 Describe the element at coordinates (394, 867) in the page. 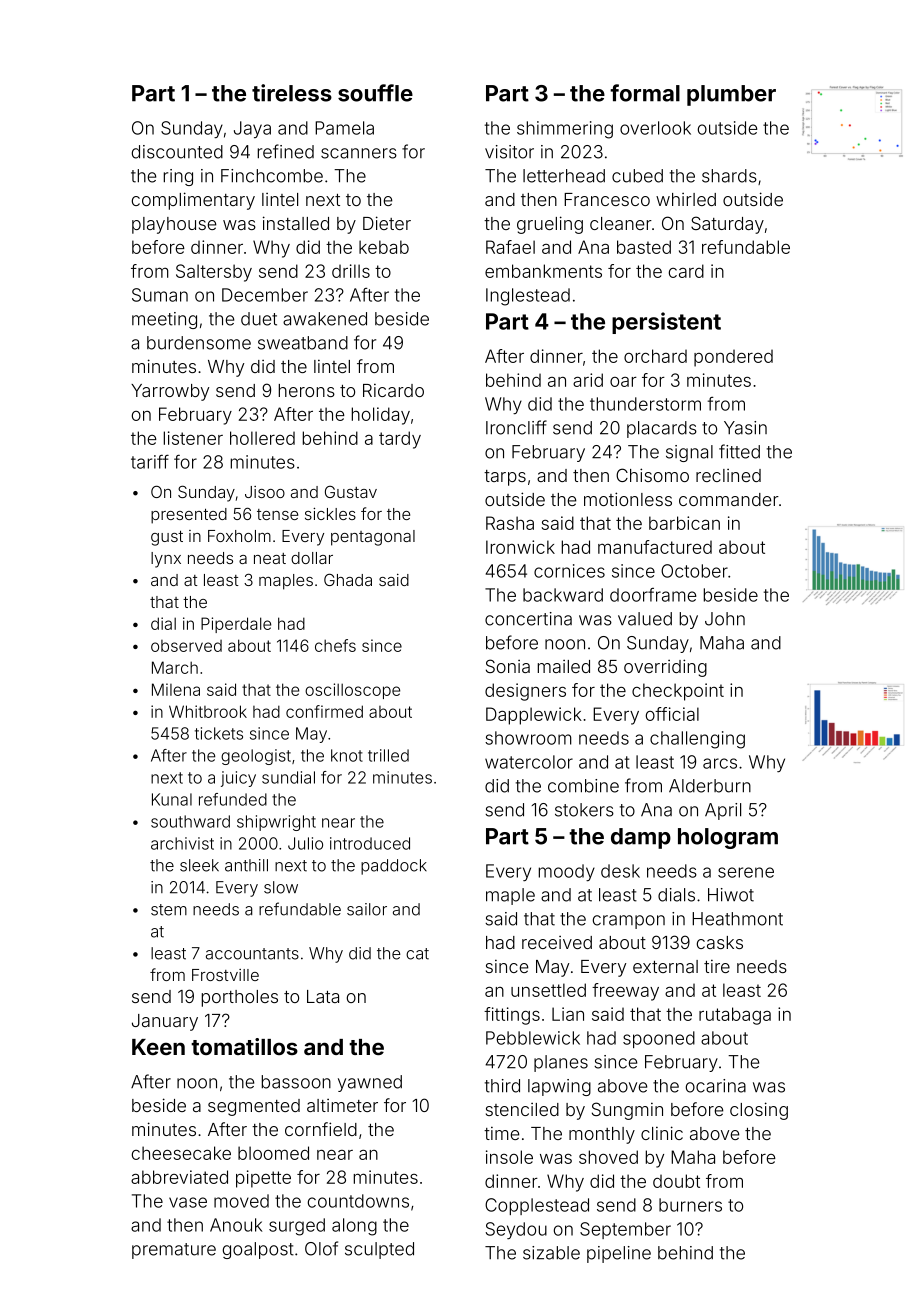

I see `paddock` at that location.
